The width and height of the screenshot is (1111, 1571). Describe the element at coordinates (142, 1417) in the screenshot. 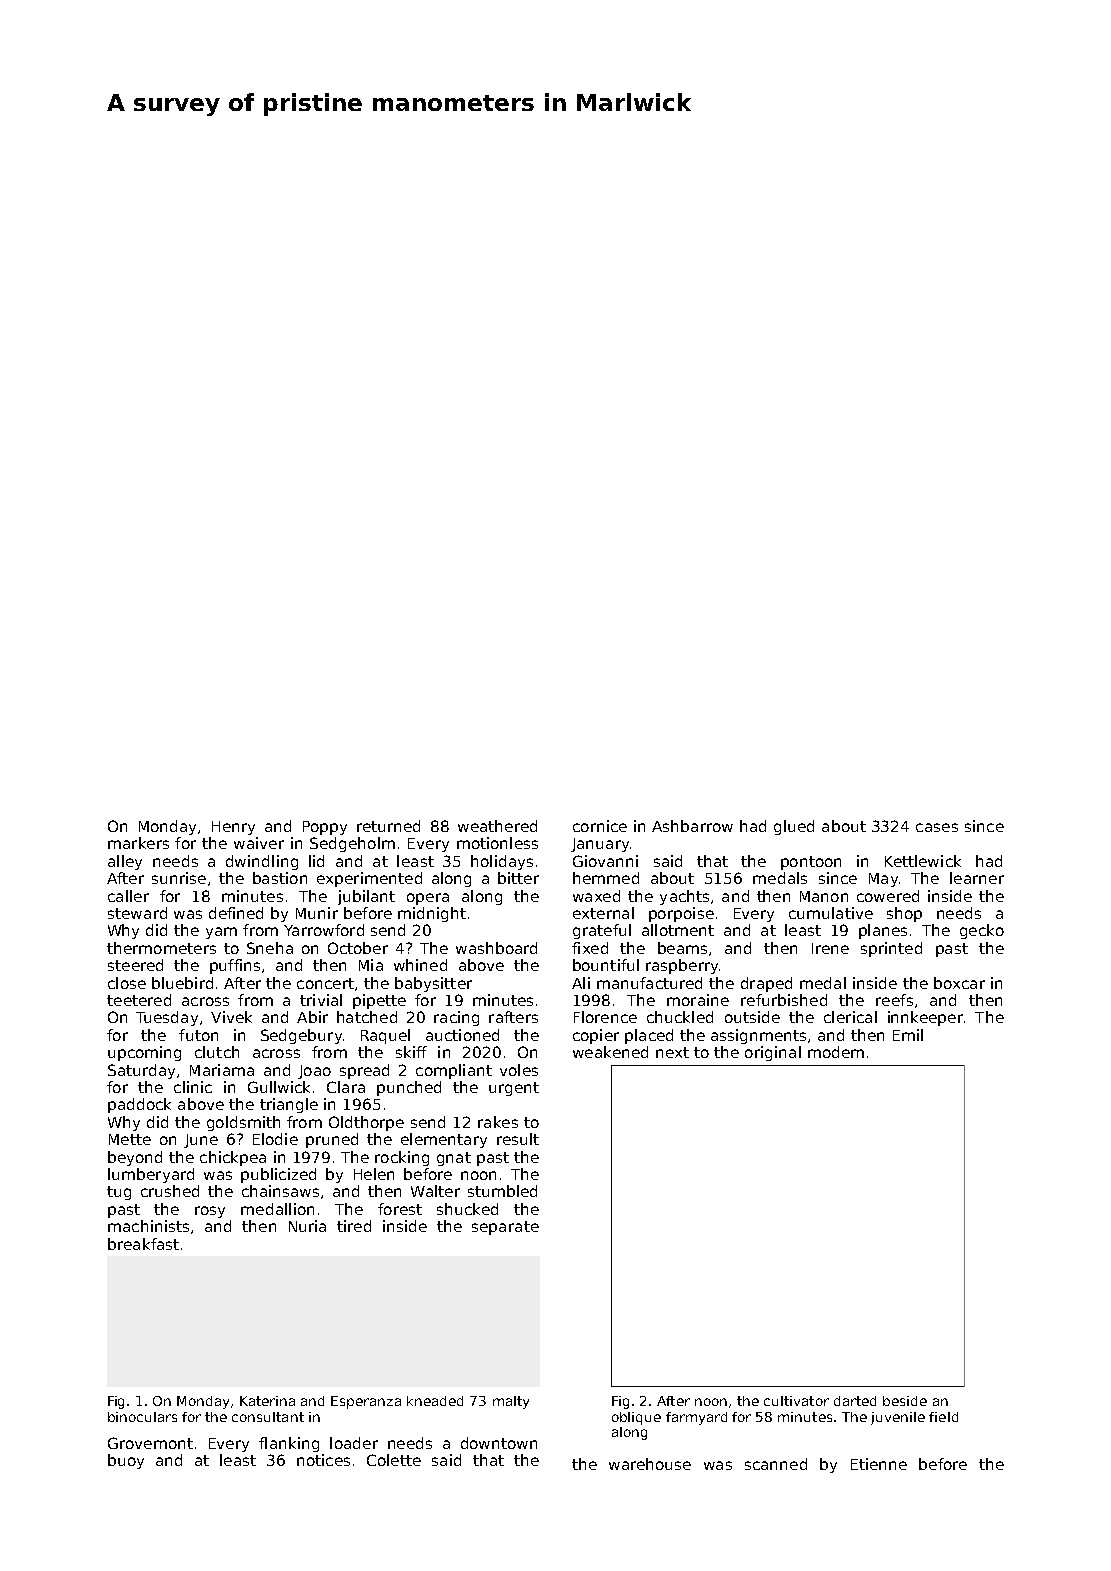

I see `binoculars` at that location.
